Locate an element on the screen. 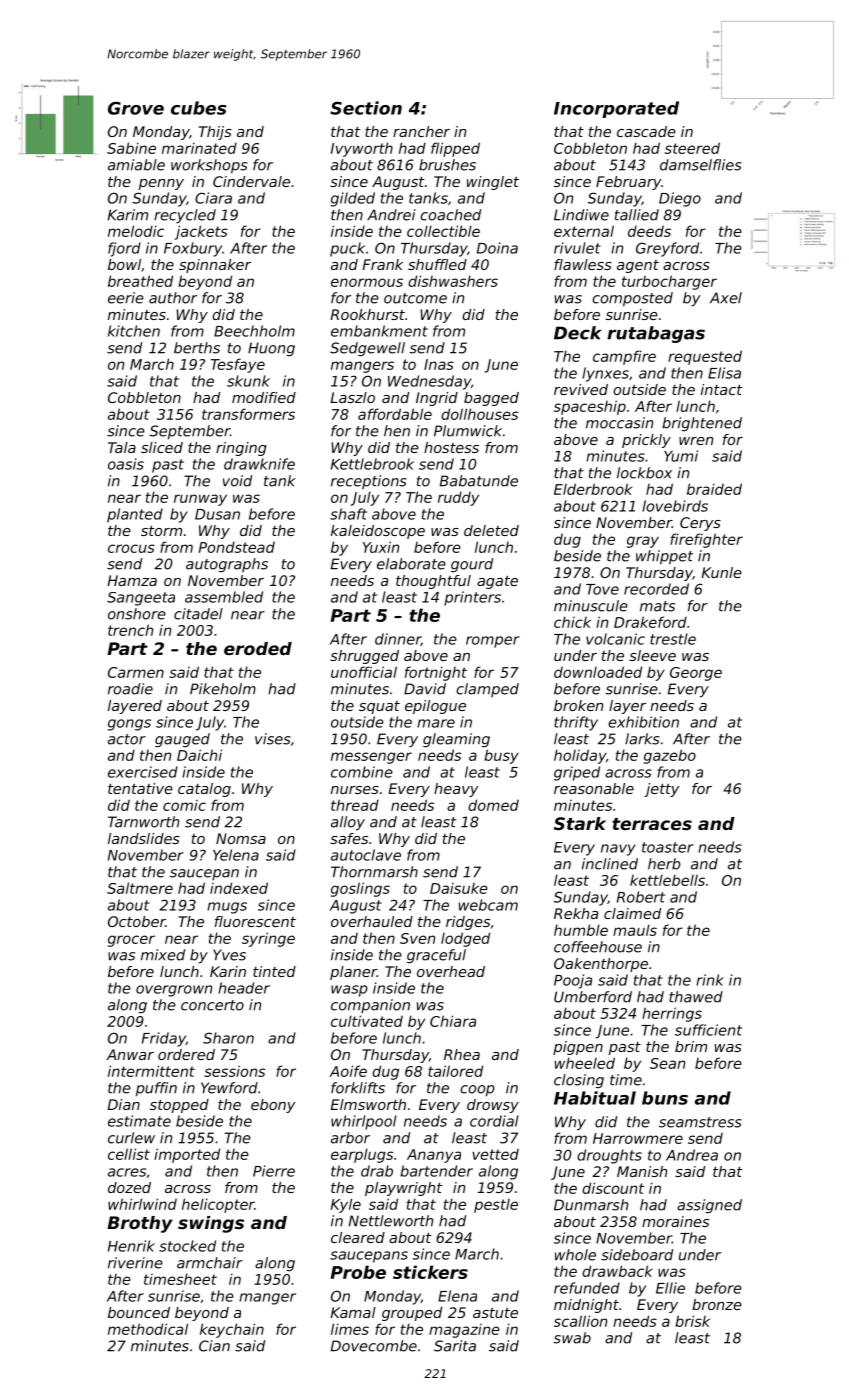 The width and height of the screenshot is (849, 1400). Yves is located at coordinates (229, 955).
